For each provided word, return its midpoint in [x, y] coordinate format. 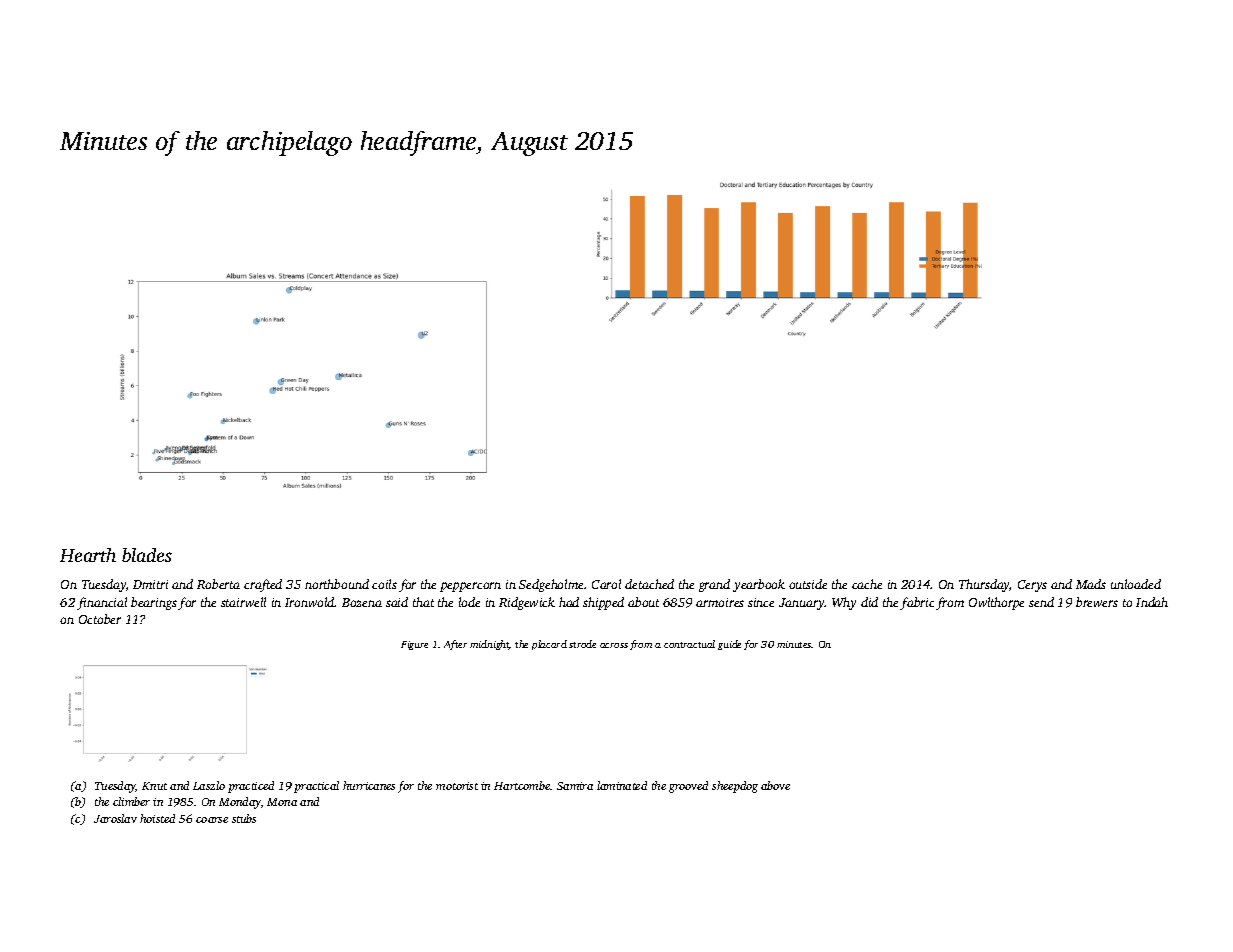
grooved [688, 787]
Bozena [362, 602]
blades [147, 555]
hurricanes [369, 785]
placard [549, 645]
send [1041, 602]
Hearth [88, 555]
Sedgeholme [551, 585]
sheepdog [735, 787]
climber [131, 801]
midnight [490, 645]
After [455, 645]
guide [729, 645]
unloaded [1136, 584]
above [775, 785]
